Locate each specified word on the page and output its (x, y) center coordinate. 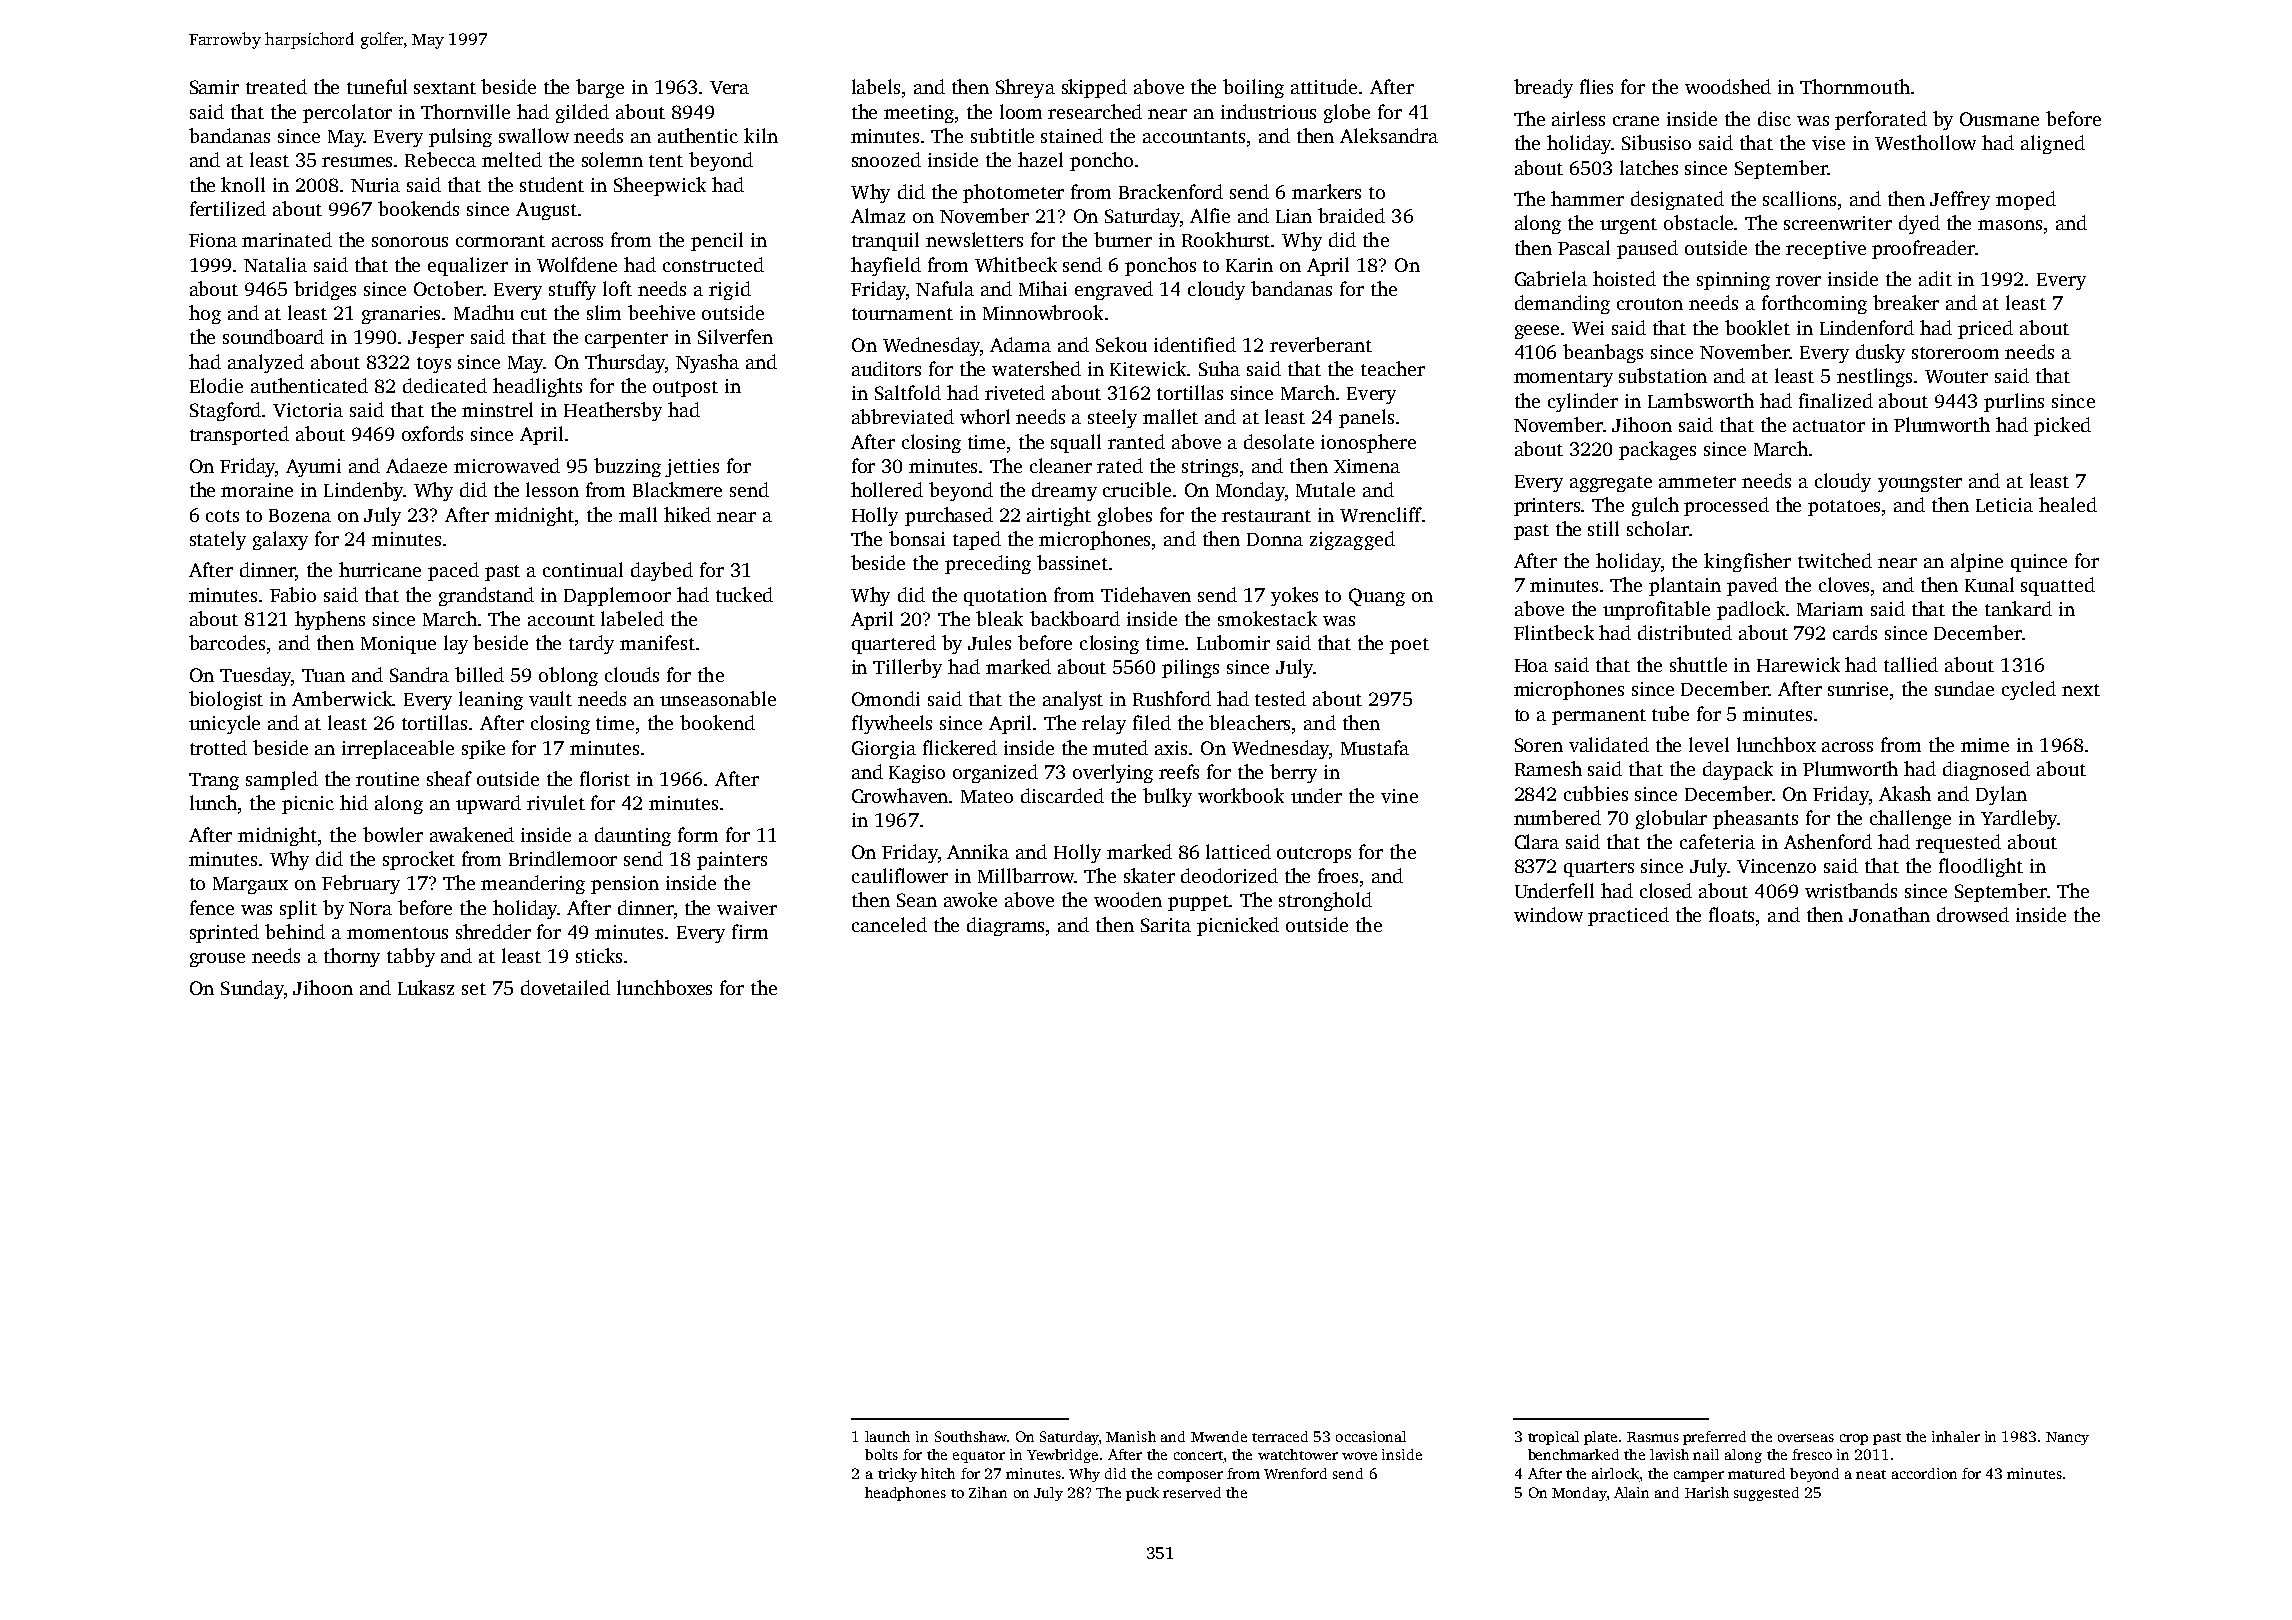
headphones (905, 1494)
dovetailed (565, 987)
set (474, 989)
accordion (1924, 1473)
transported (239, 435)
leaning (491, 700)
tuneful (377, 86)
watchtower (1298, 1454)
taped (977, 540)
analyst (1073, 700)
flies (1596, 86)
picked (2062, 426)
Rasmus (1653, 1437)
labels (876, 86)
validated (1609, 744)
